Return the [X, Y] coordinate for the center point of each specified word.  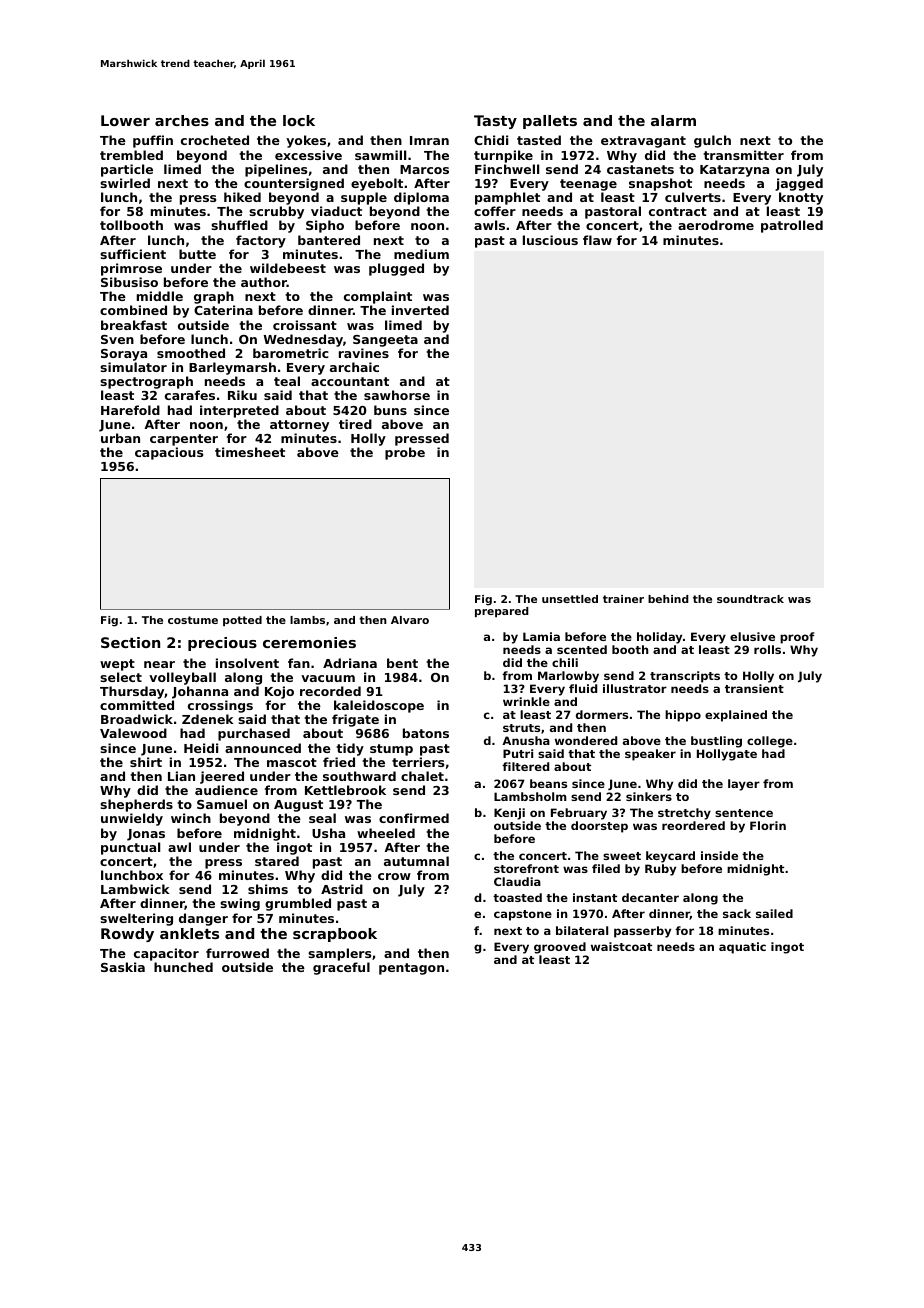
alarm [673, 120]
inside [719, 855]
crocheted [215, 140]
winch [191, 818]
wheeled [386, 833]
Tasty [495, 122]
